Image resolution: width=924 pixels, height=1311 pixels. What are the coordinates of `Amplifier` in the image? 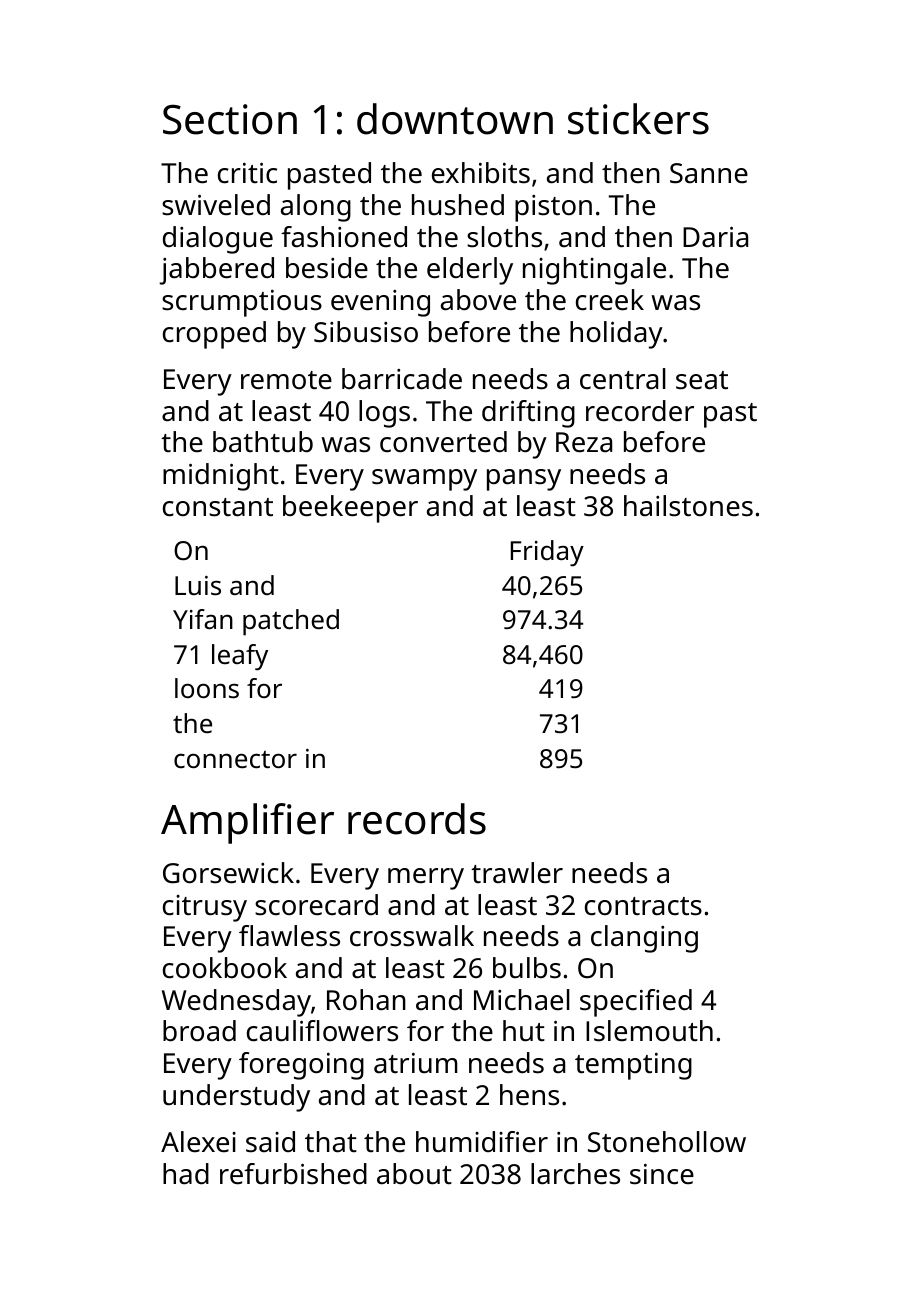 It's located at (247, 823).
